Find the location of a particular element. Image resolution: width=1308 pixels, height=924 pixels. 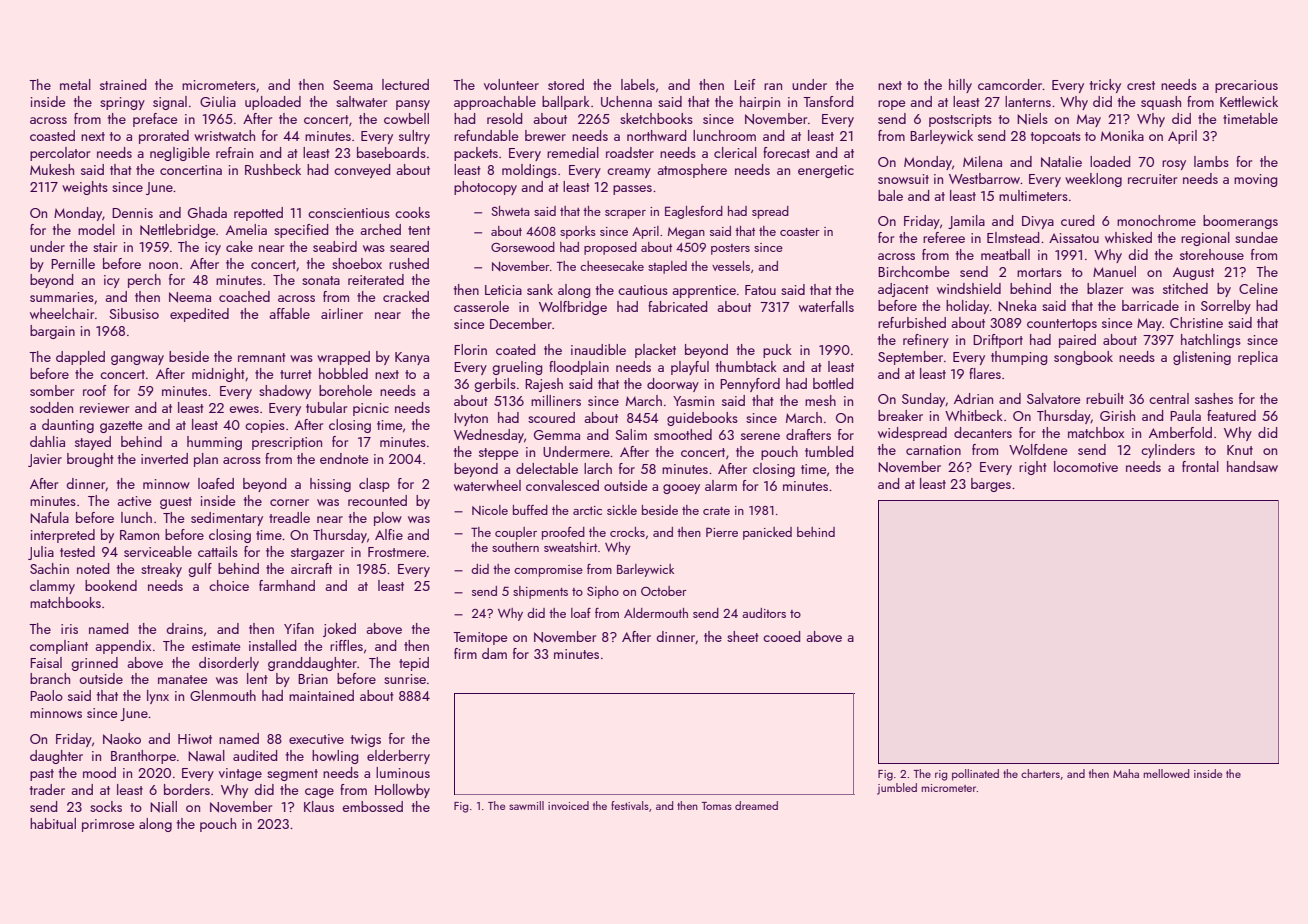

Dennis is located at coordinates (132, 213).
